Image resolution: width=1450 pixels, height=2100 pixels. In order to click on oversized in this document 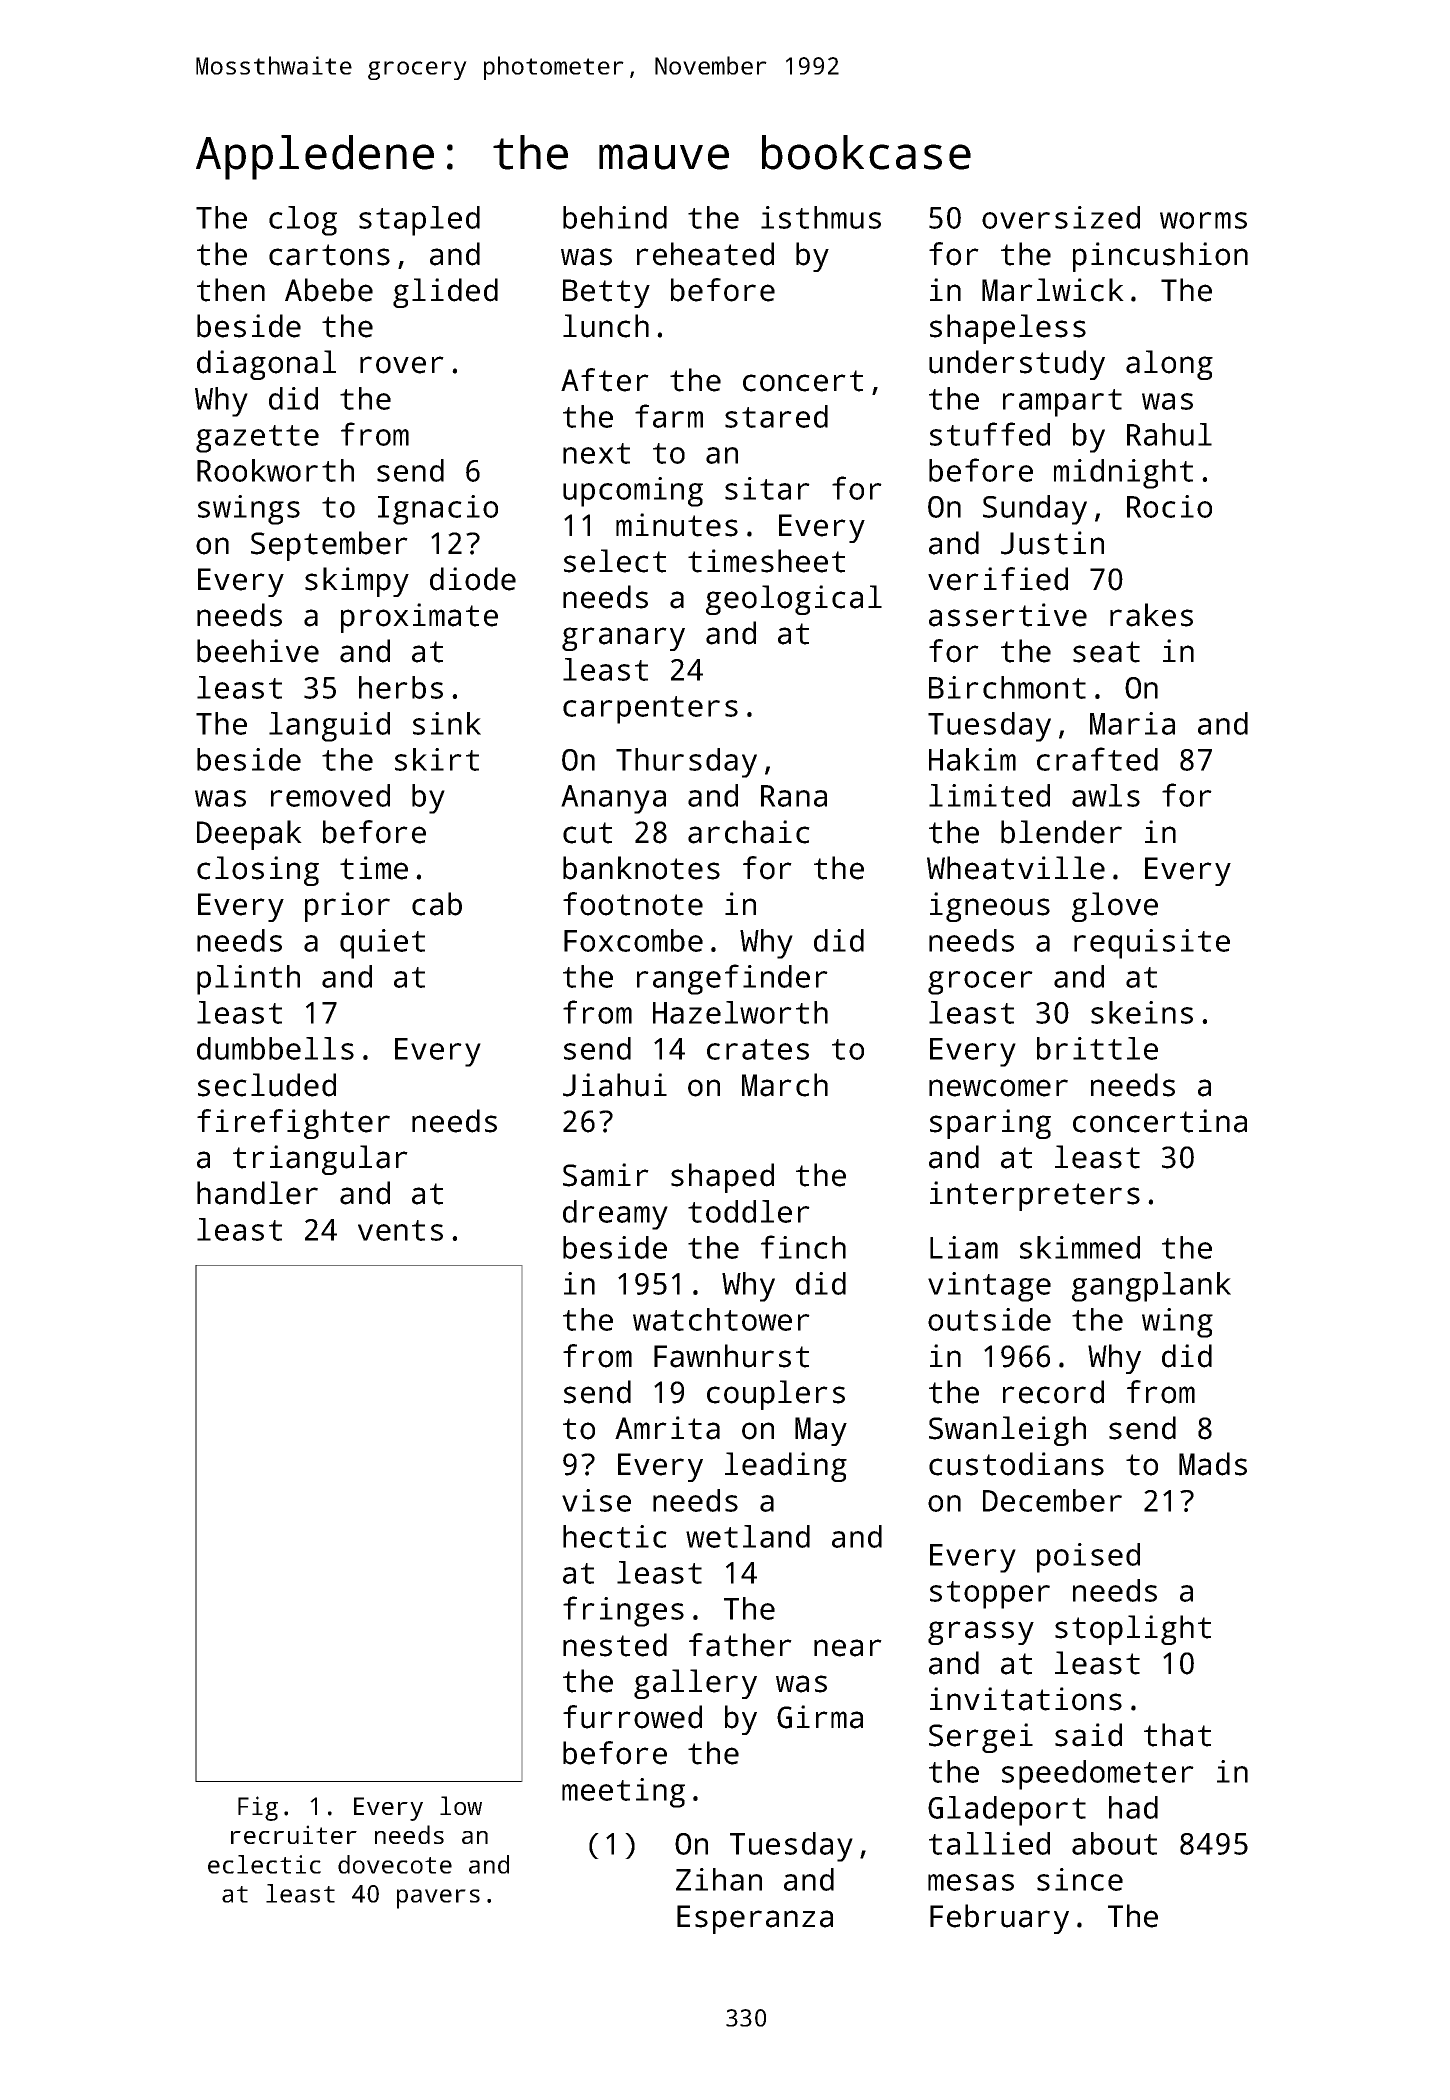, I will do `click(1061, 217)`.
